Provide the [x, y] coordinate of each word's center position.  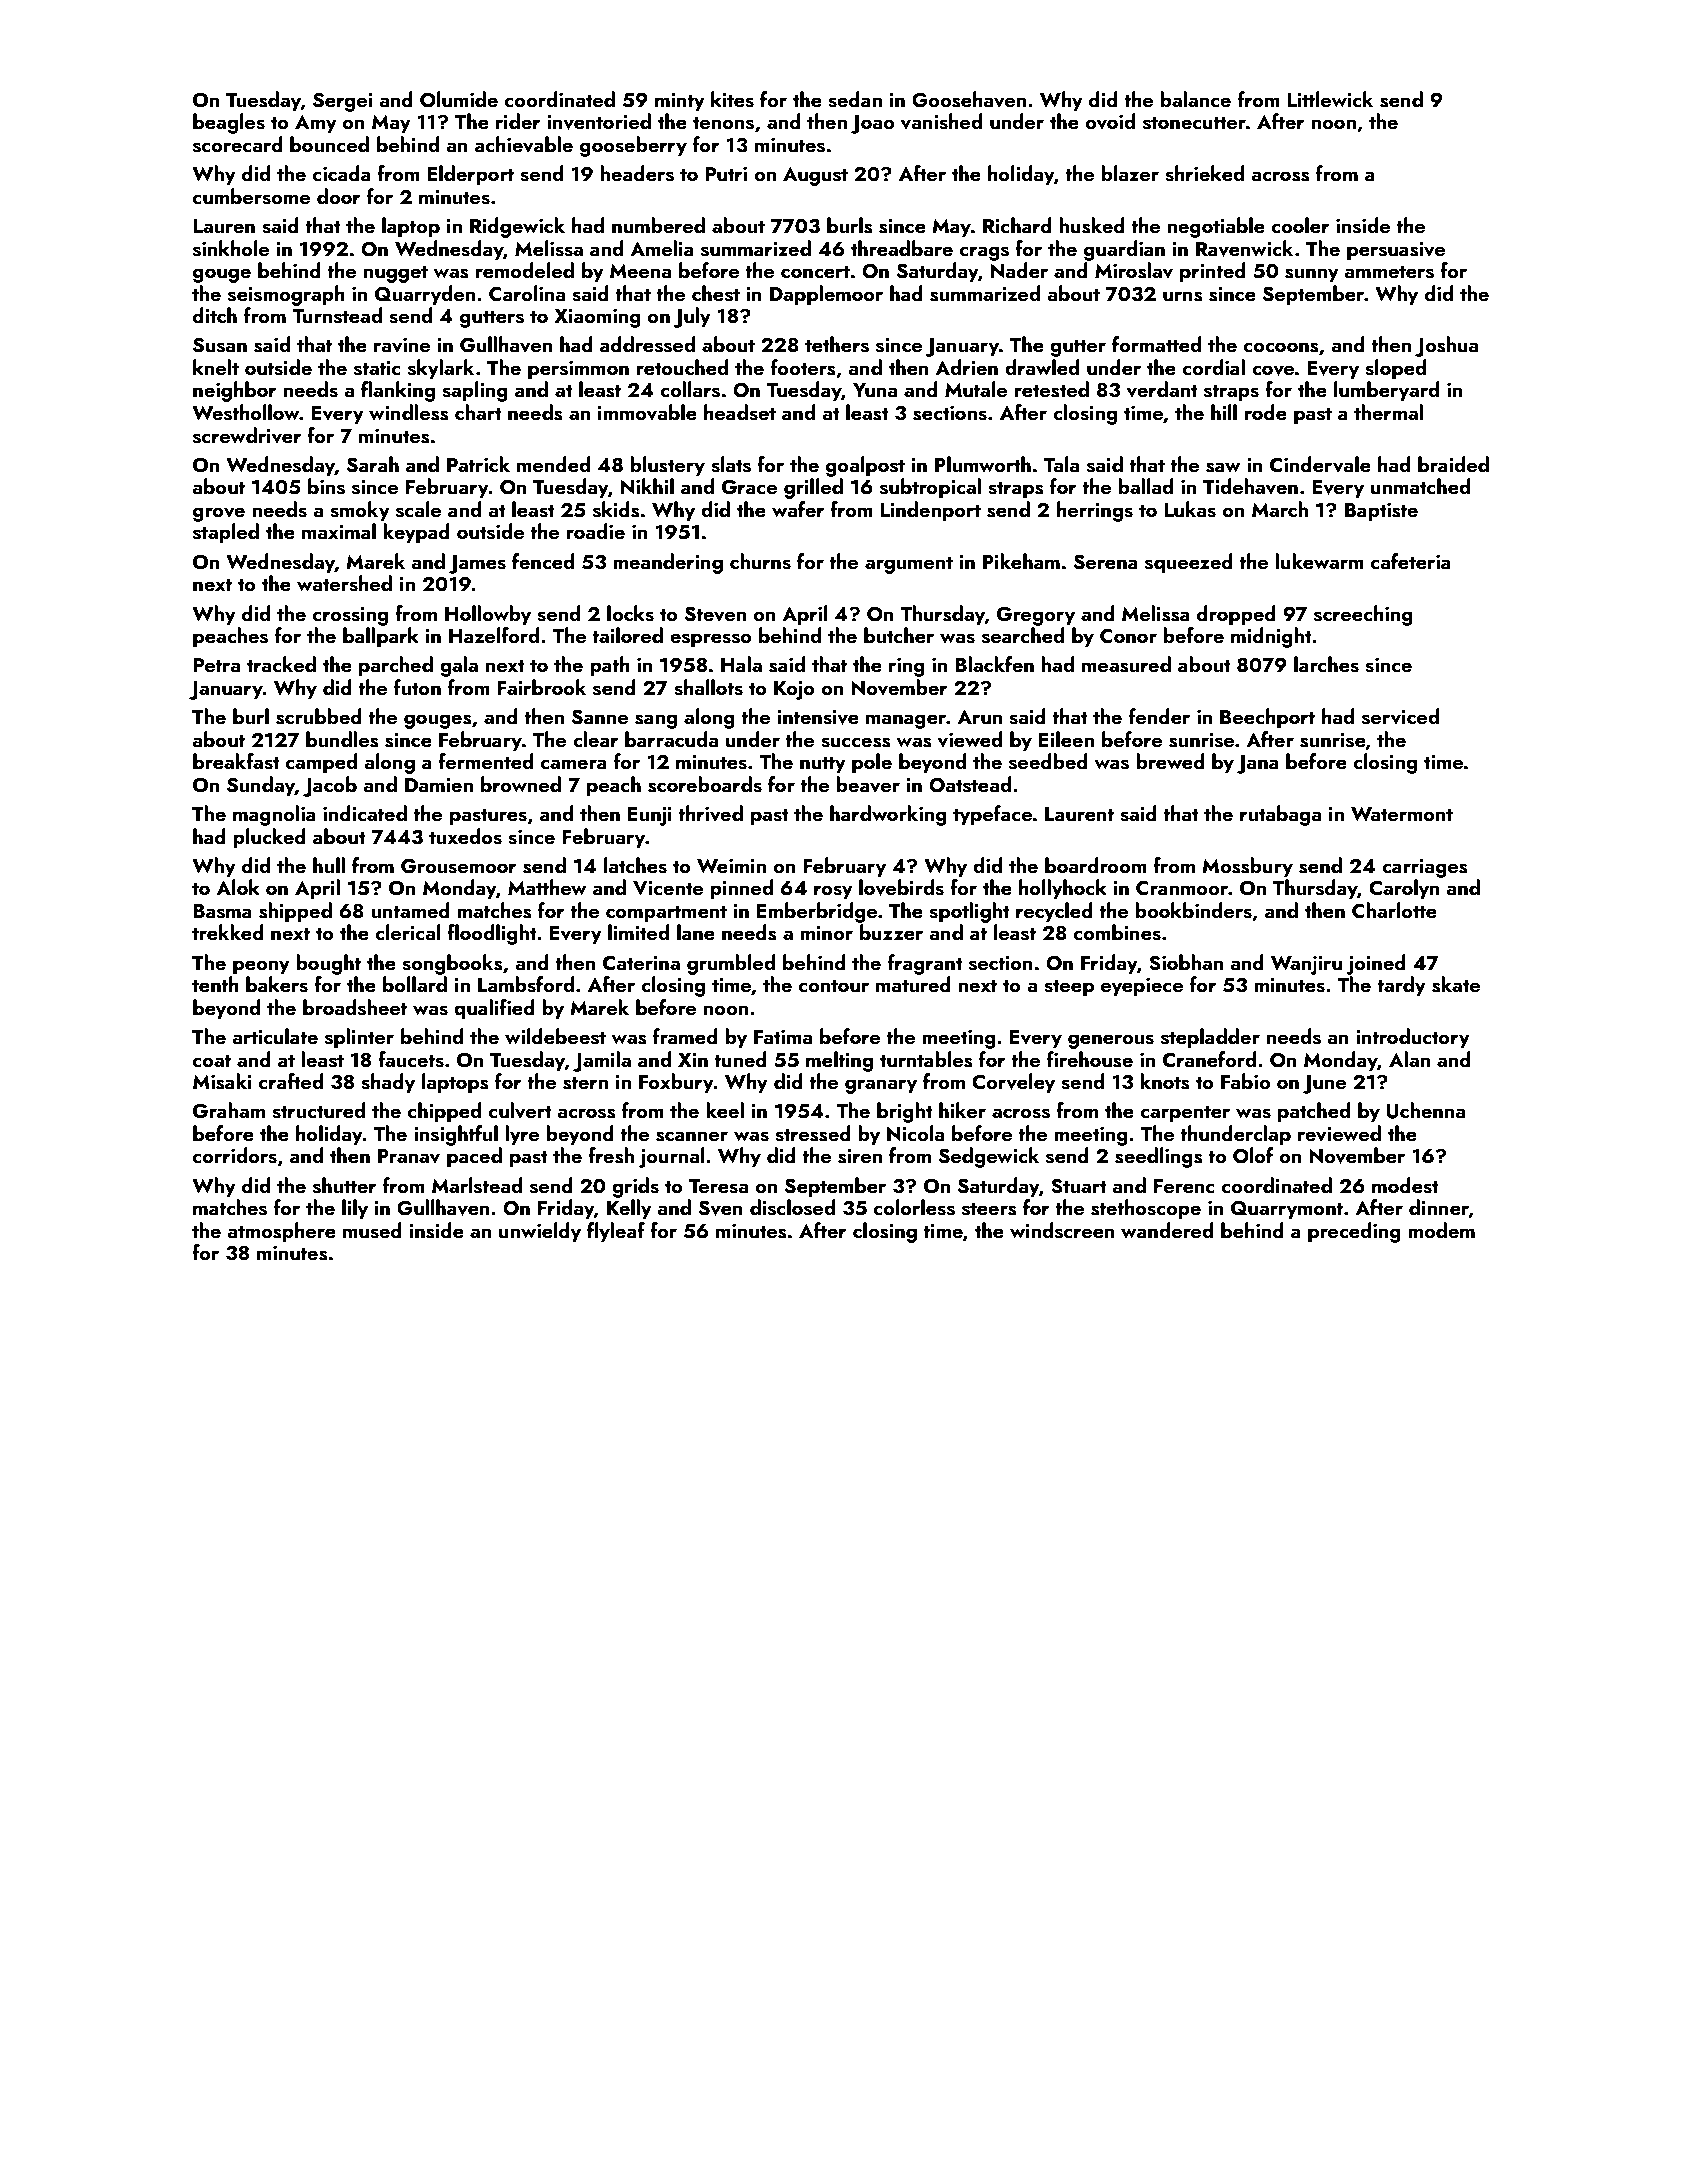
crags [984, 253]
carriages [1425, 868]
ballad [1145, 486]
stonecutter [1194, 123]
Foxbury [676, 1083]
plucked [269, 838]
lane [696, 932]
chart [478, 412]
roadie [596, 531]
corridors [235, 1155]
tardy [1401, 986]
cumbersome [251, 196]
